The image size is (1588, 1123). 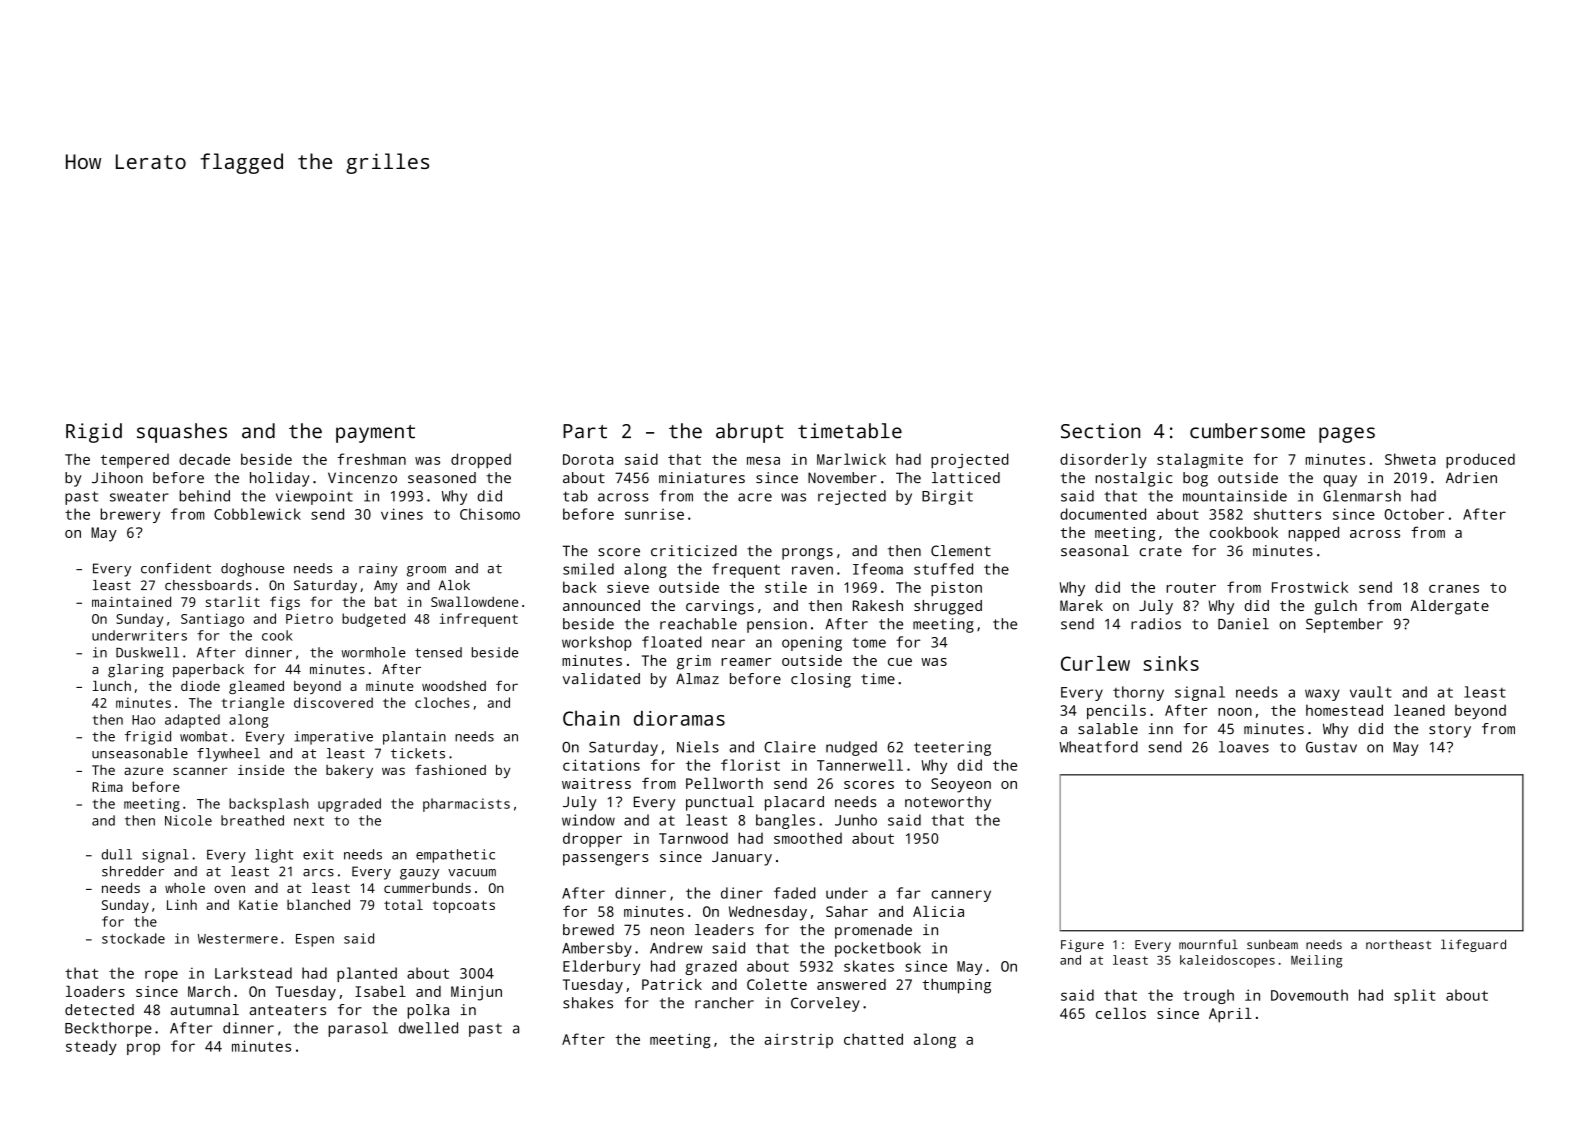 What do you see at coordinates (869, 642) in the image?
I see `tome` at bounding box center [869, 642].
